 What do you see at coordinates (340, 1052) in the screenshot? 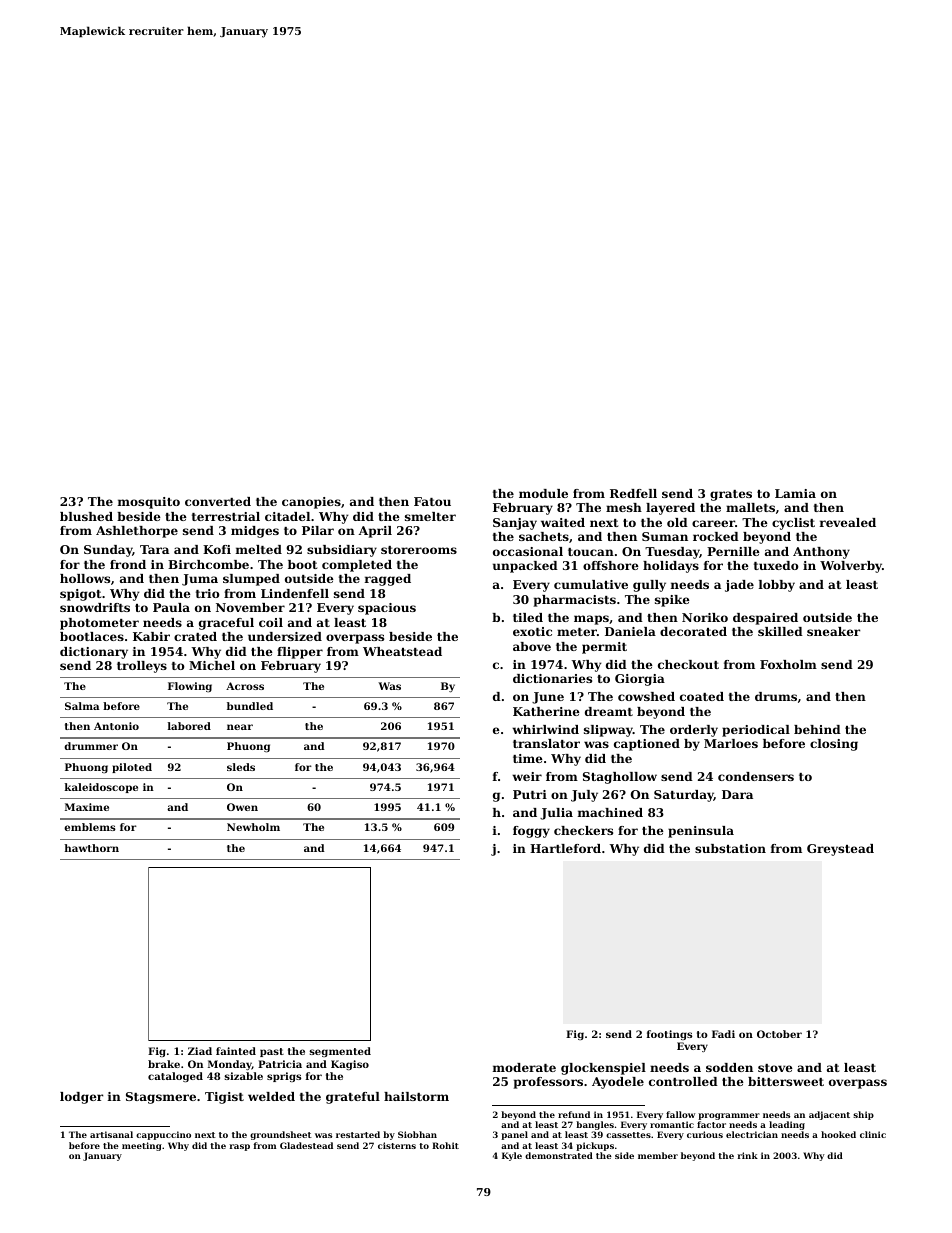
I see `segmented` at bounding box center [340, 1052].
